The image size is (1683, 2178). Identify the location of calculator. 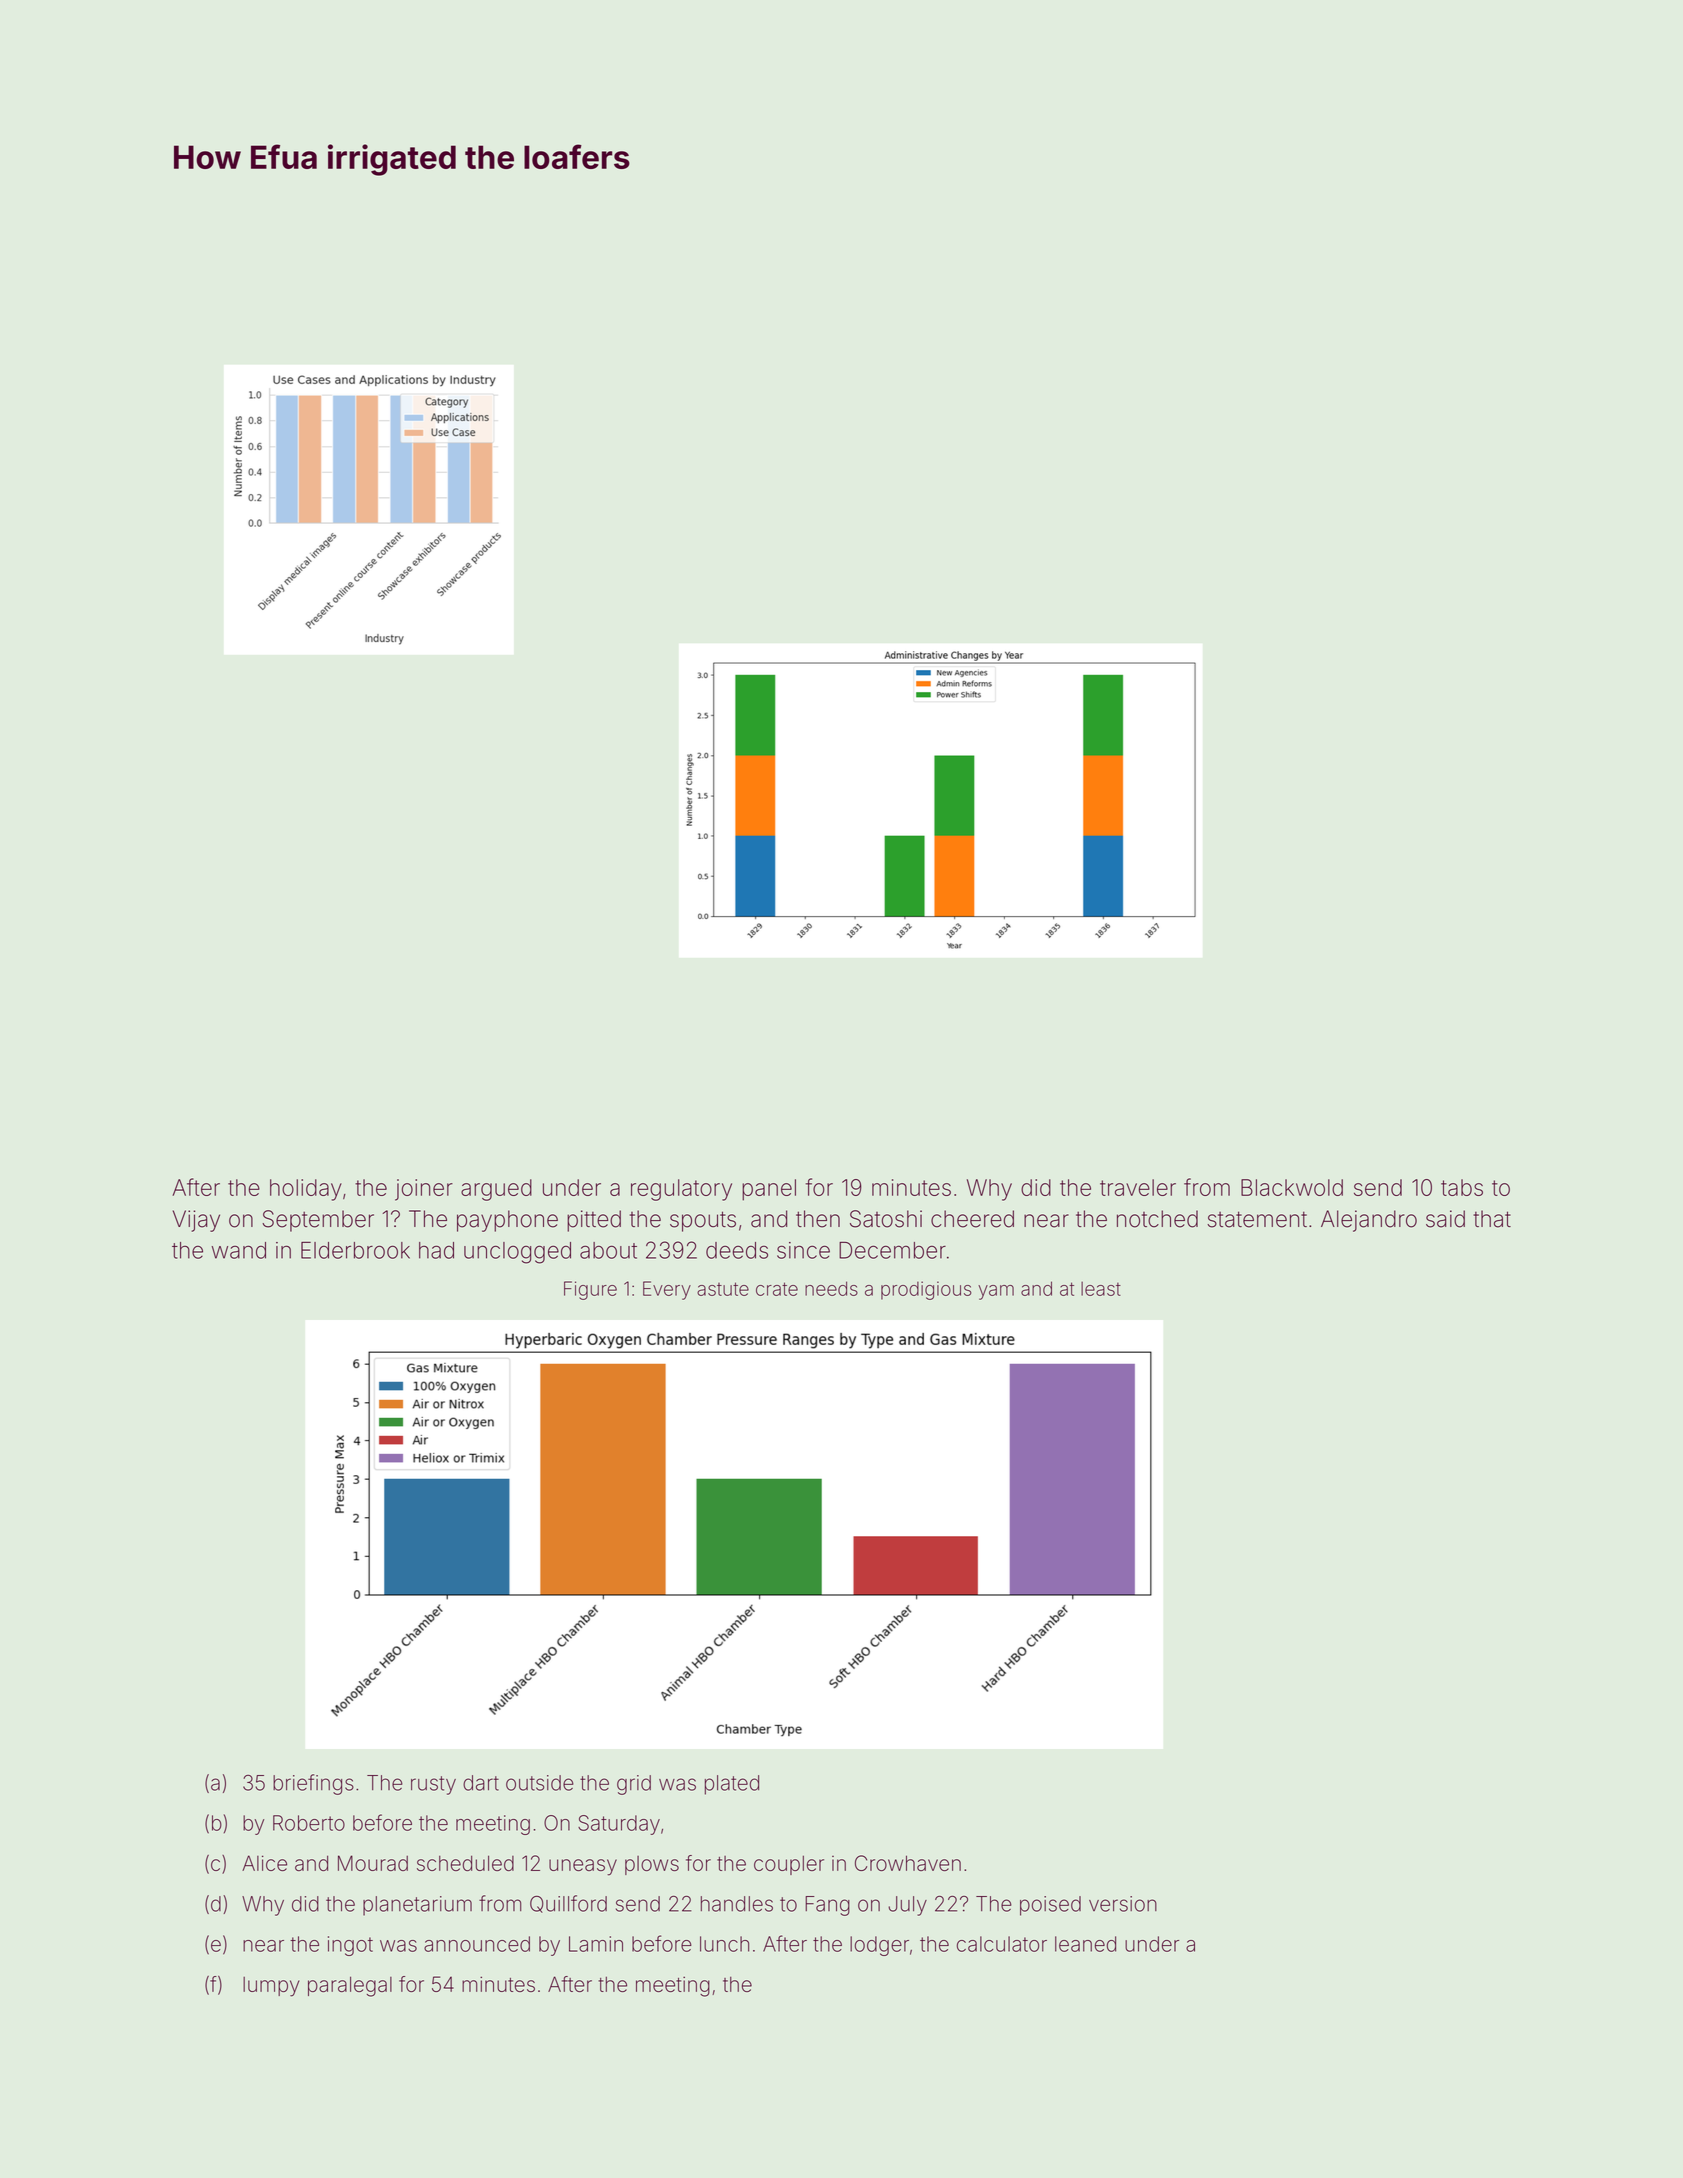
(1002, 1944).
